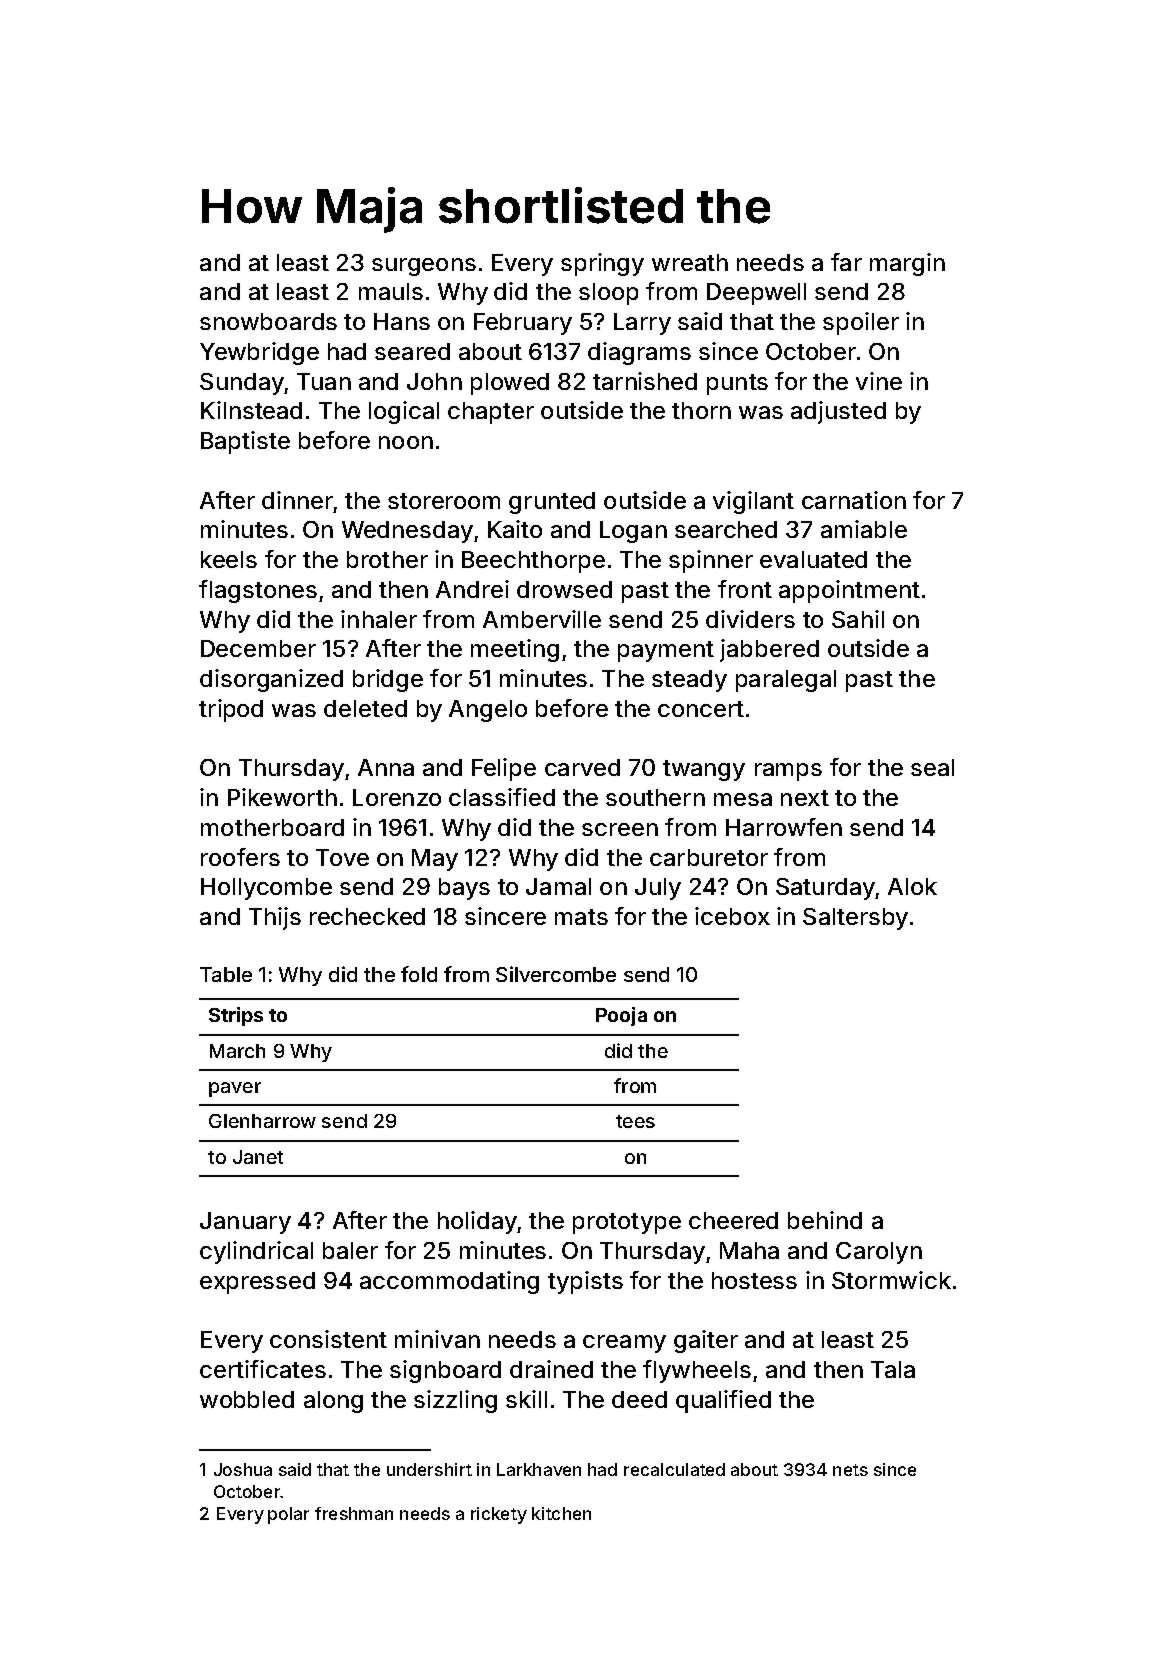 This screenshot has width=1165, height=1654. I want to click on margin, so click(907, 264).
